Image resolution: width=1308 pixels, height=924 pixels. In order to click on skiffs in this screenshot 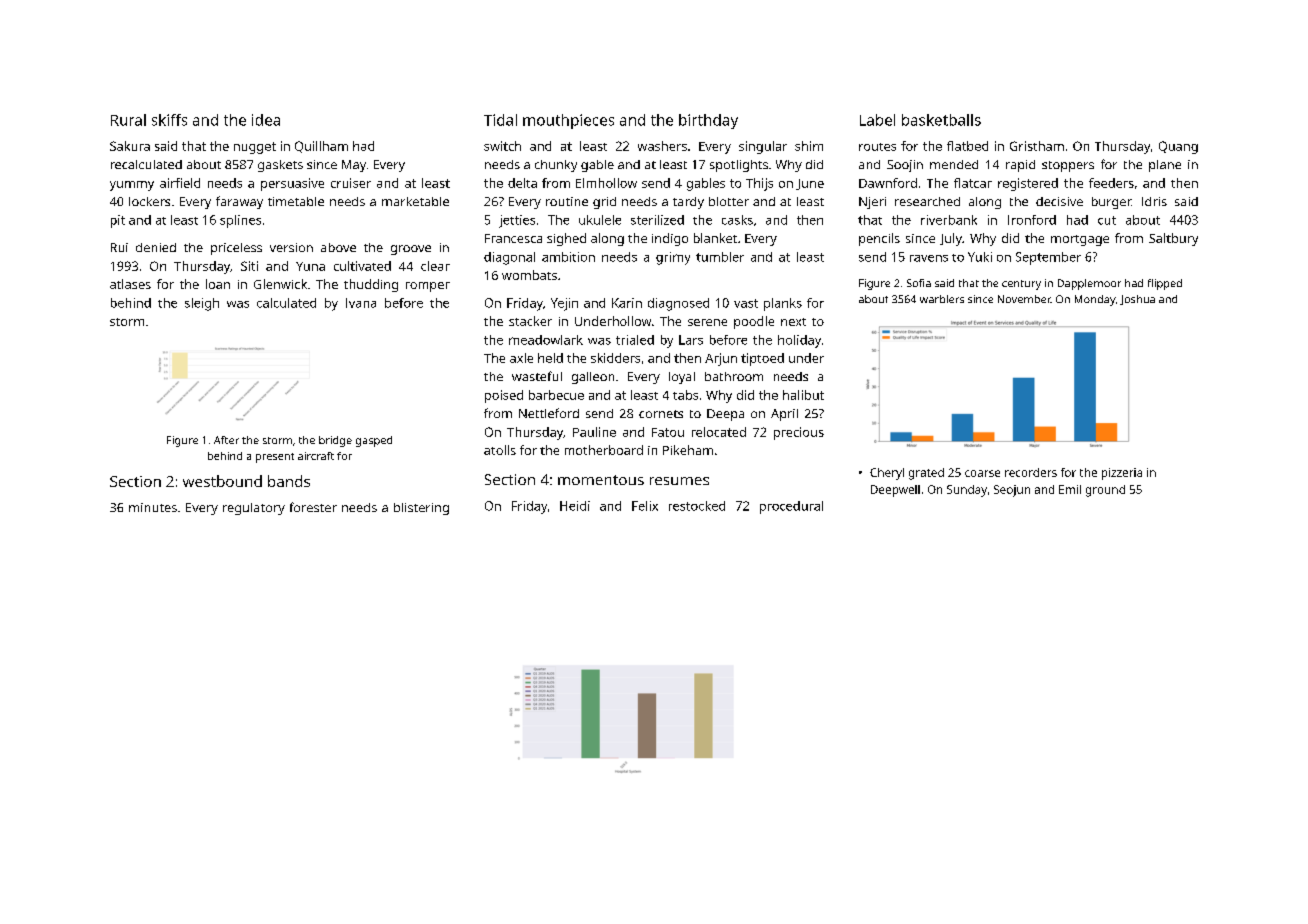, I will do `click(169, 120)`.
